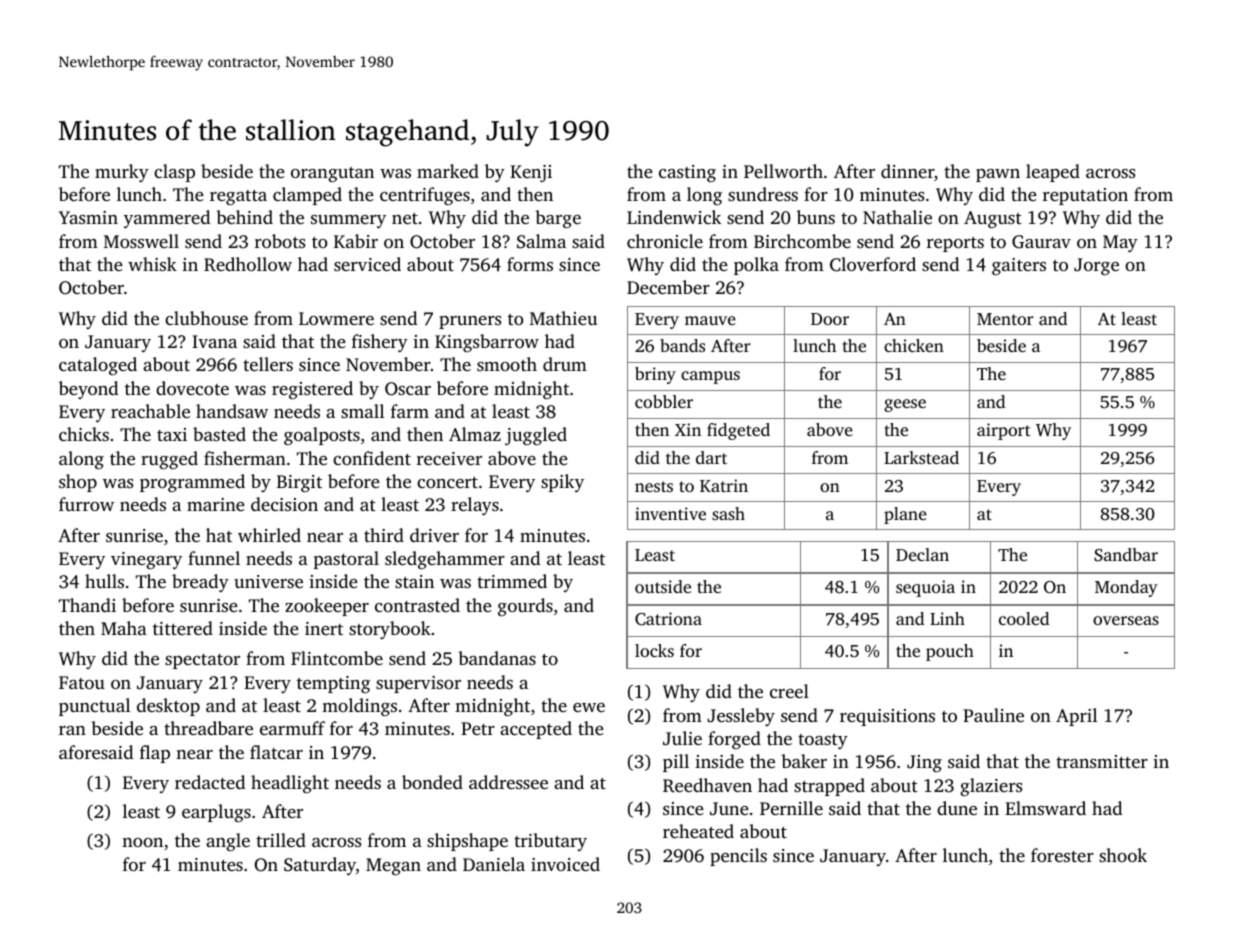 The height and width of the screenshot is (952, 1233). Describe the element at coordinates (1126, 555) in the screenshot. I see `Sandbar` at that location.
